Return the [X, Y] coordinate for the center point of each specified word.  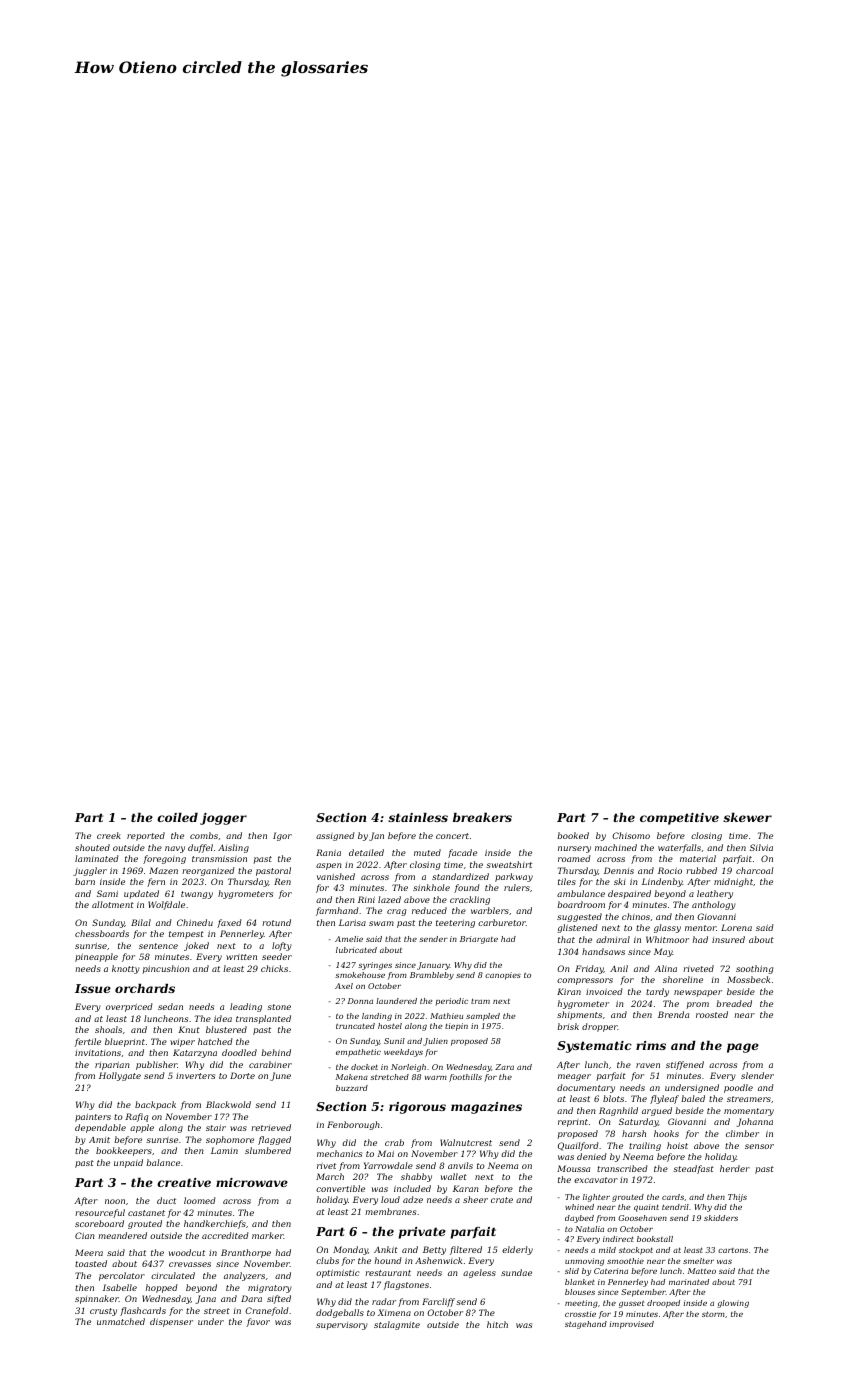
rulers [517, 887]
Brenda [673, 1014]
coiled [177, 817]
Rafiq [136, 1117]
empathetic [358, 1053]
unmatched [121, 1321]
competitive [679, 819]
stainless [418, 817]
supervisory [342, 1326]
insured [728, 939]
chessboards [102, 933]
